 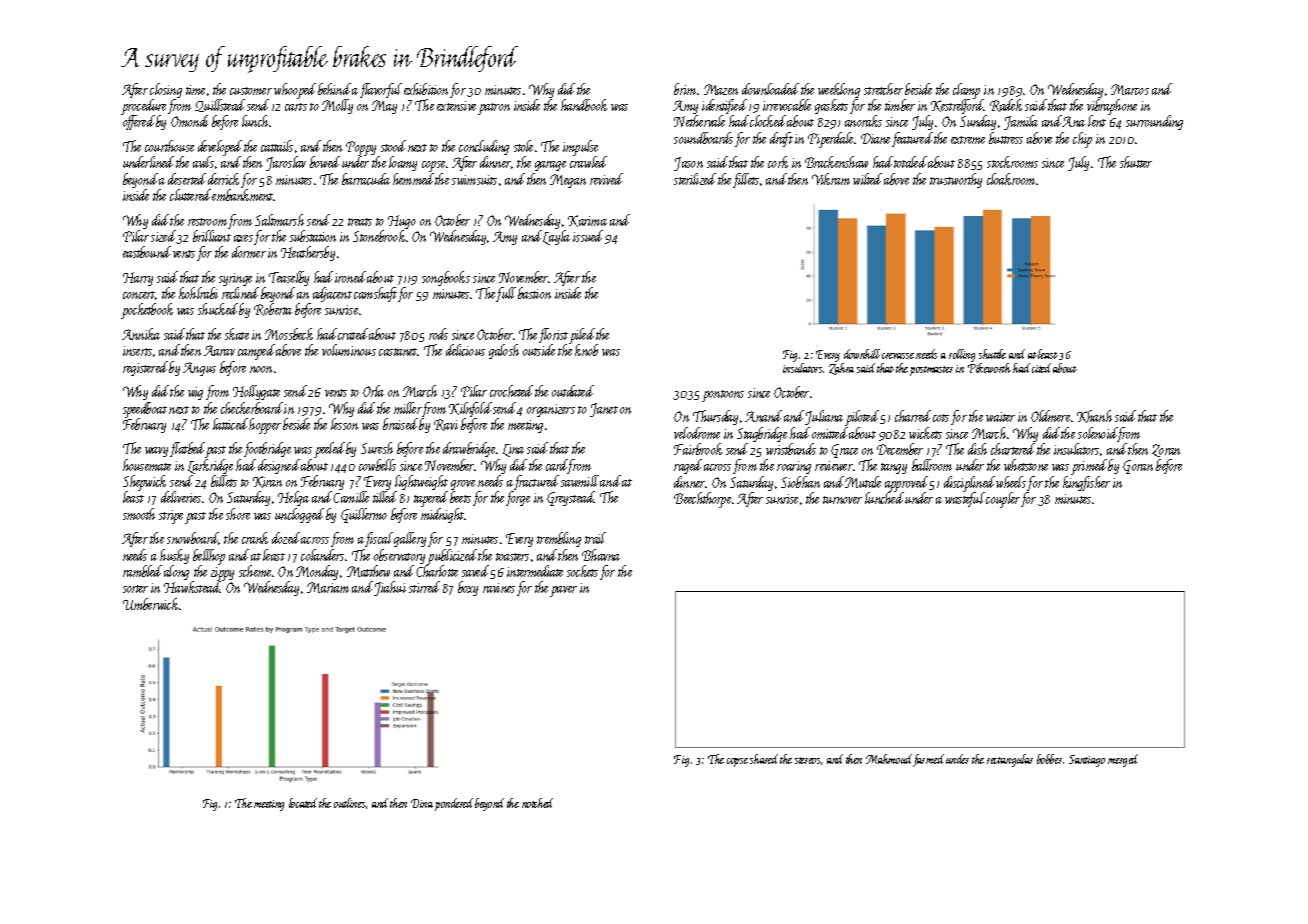 I want to click on Bhavna, so click(x=601, y=555).
